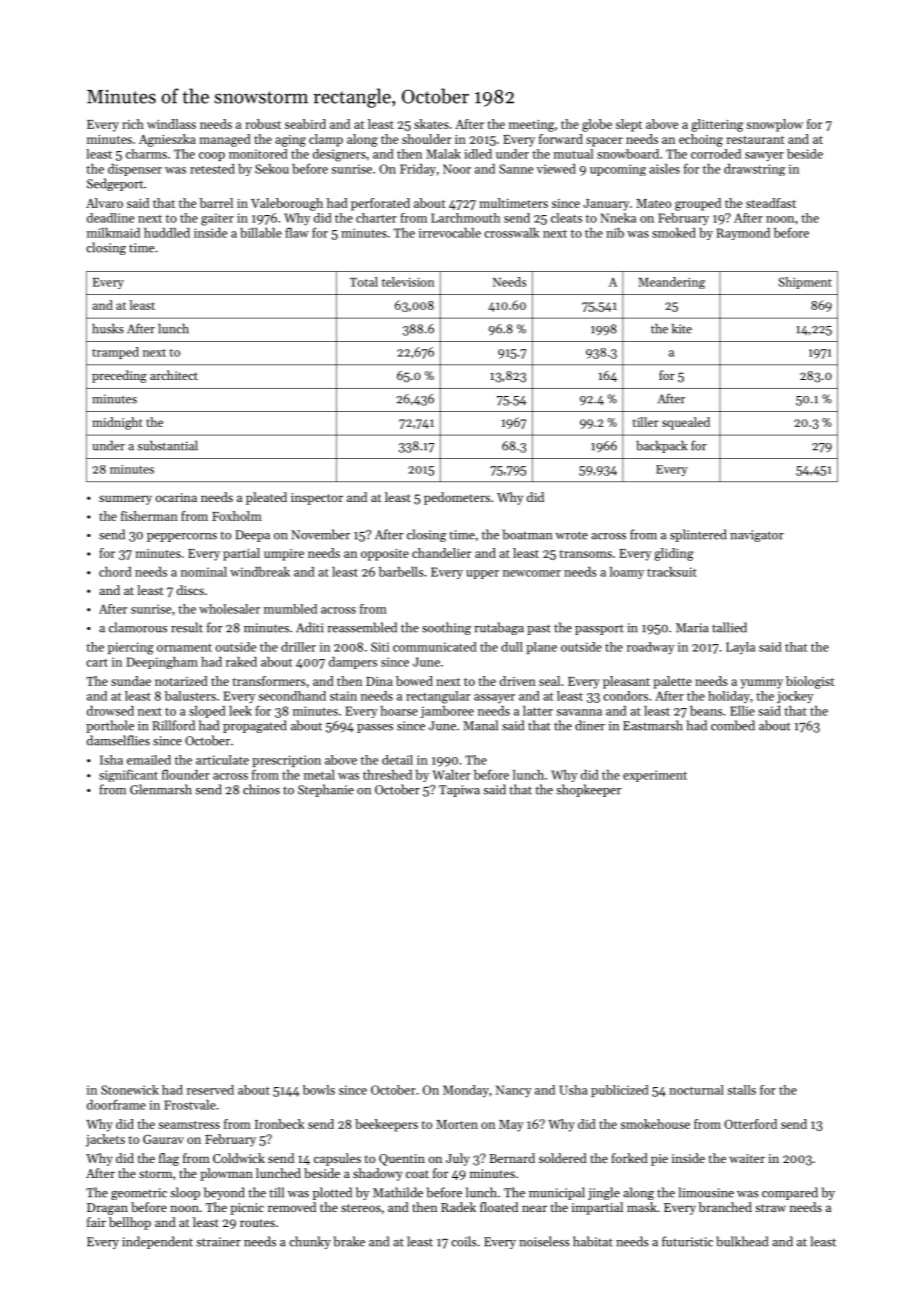  Describe the element at coordinates (757, 536) in the page. I see `navigator` at that location.
